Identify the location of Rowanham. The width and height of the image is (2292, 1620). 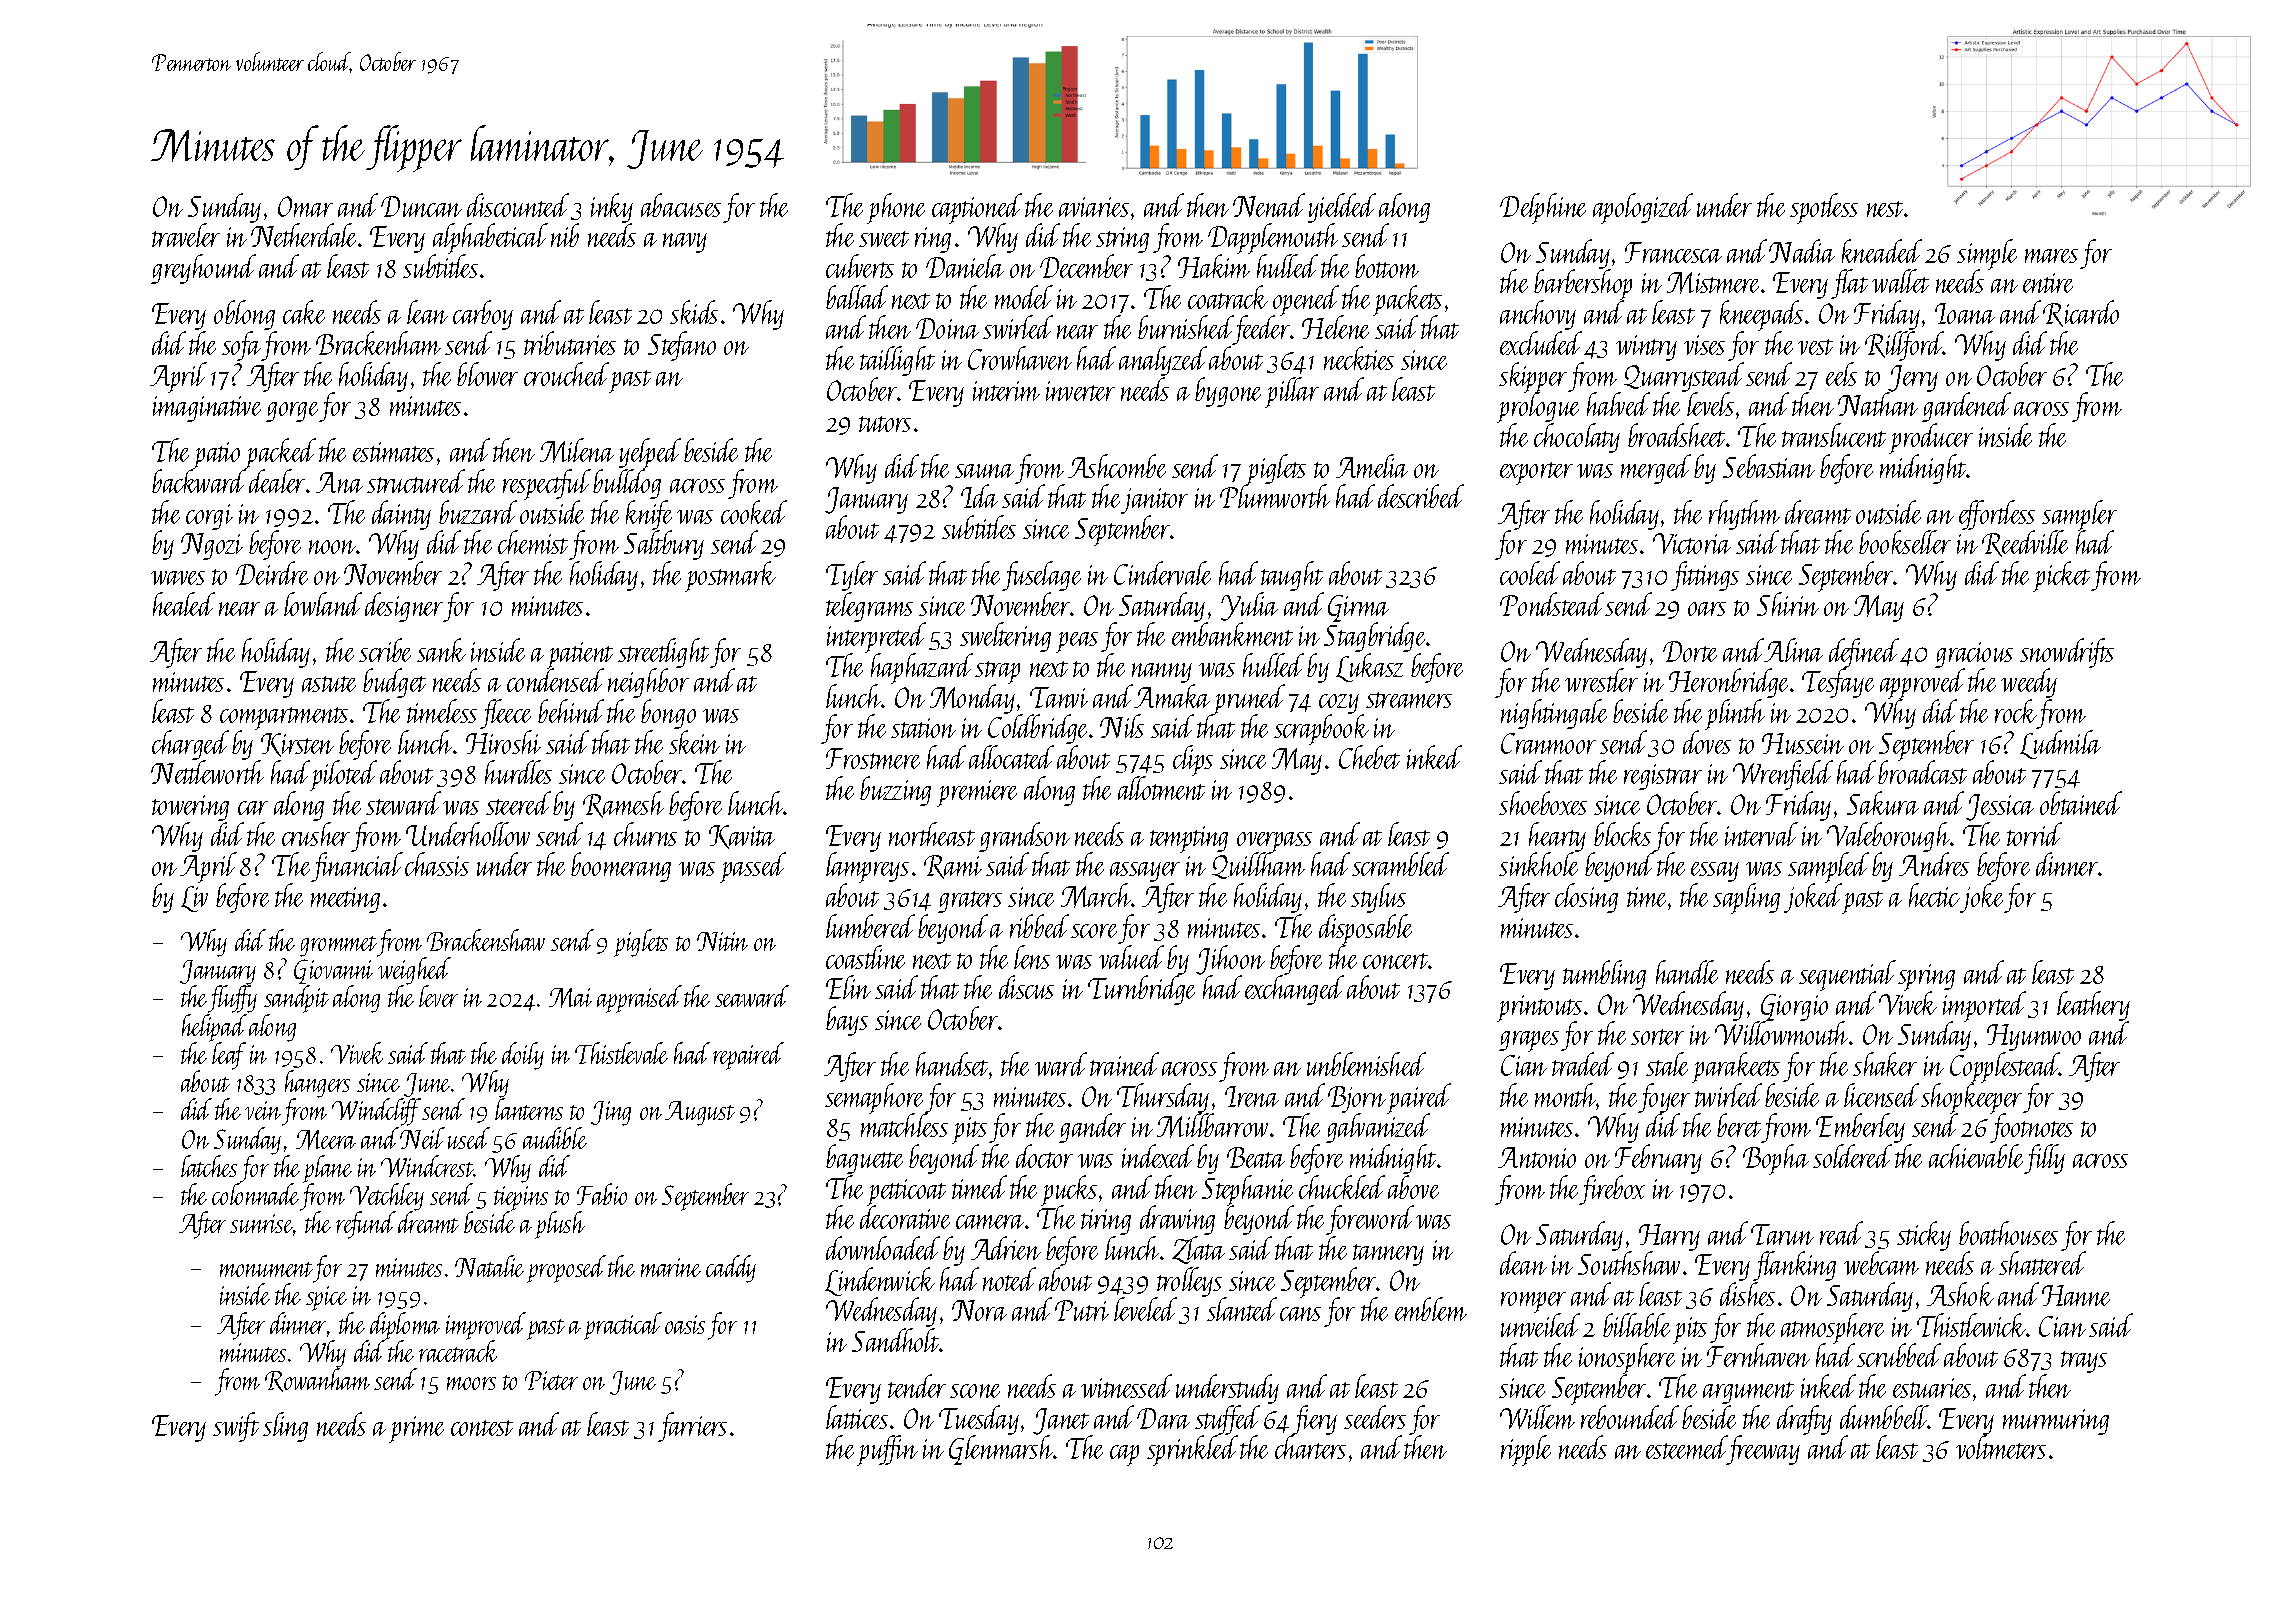
(317, 1380).
